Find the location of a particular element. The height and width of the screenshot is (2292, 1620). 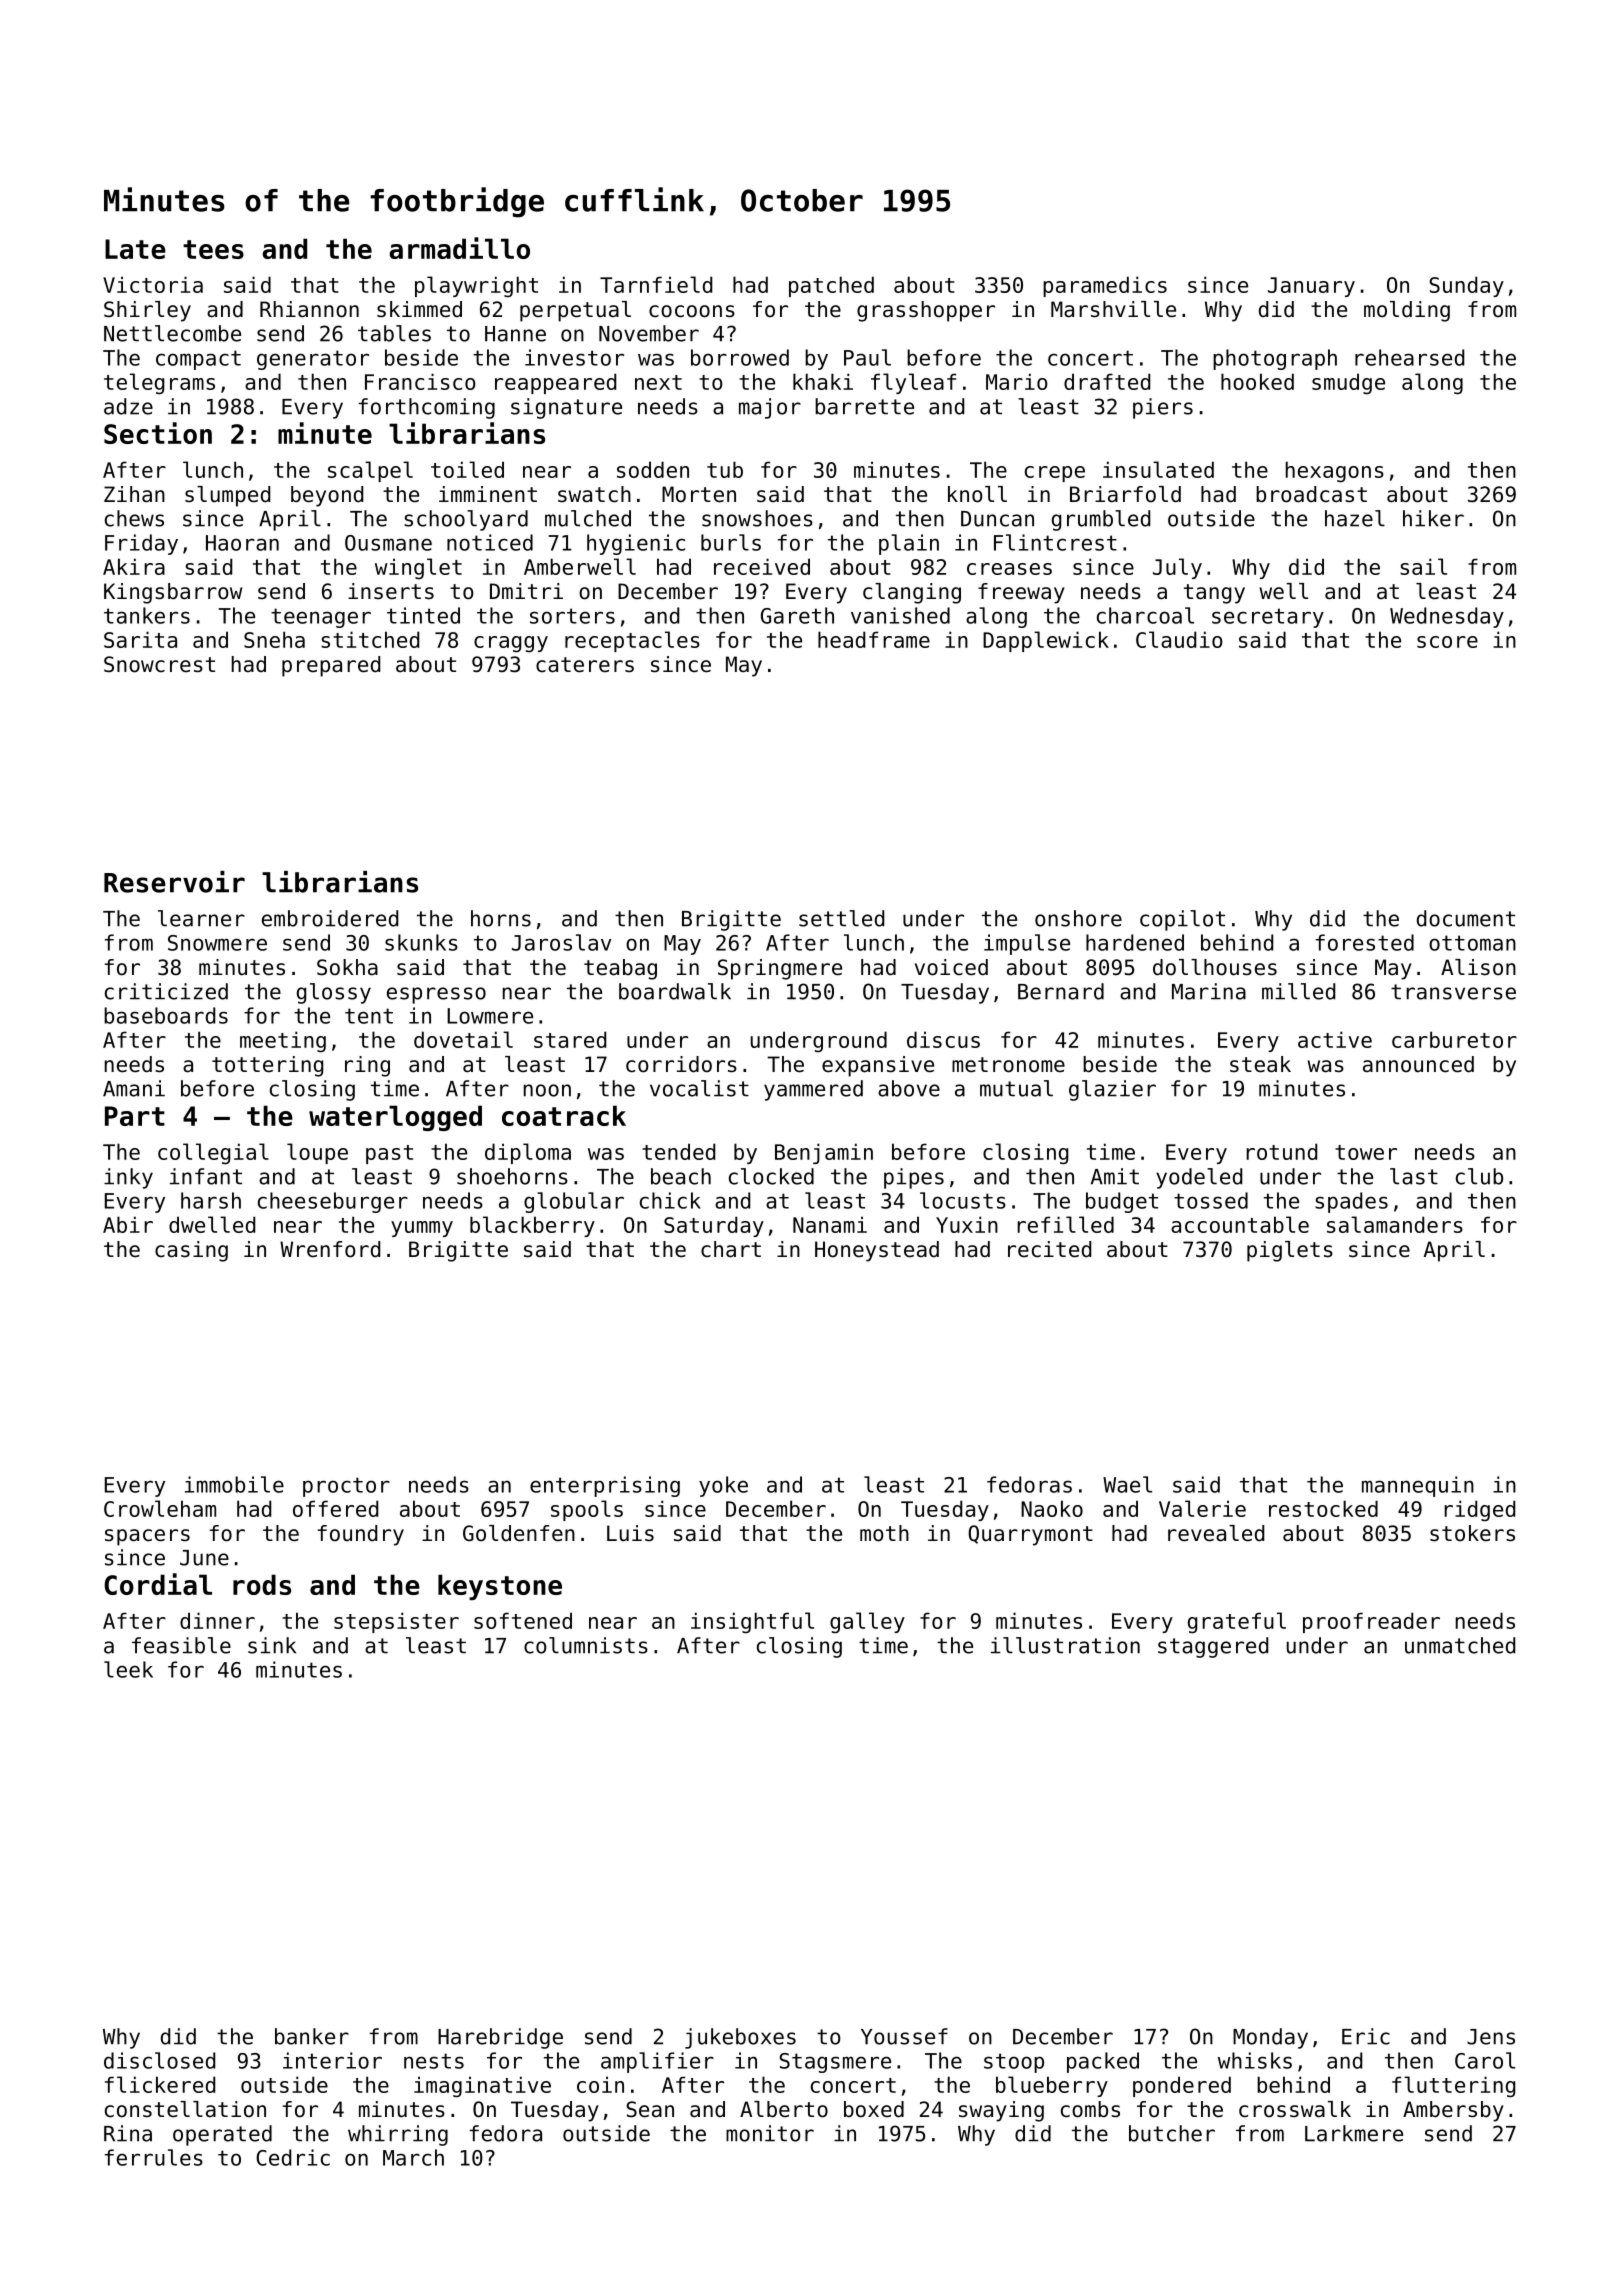

milled is located at coordinates (1298, 991).
